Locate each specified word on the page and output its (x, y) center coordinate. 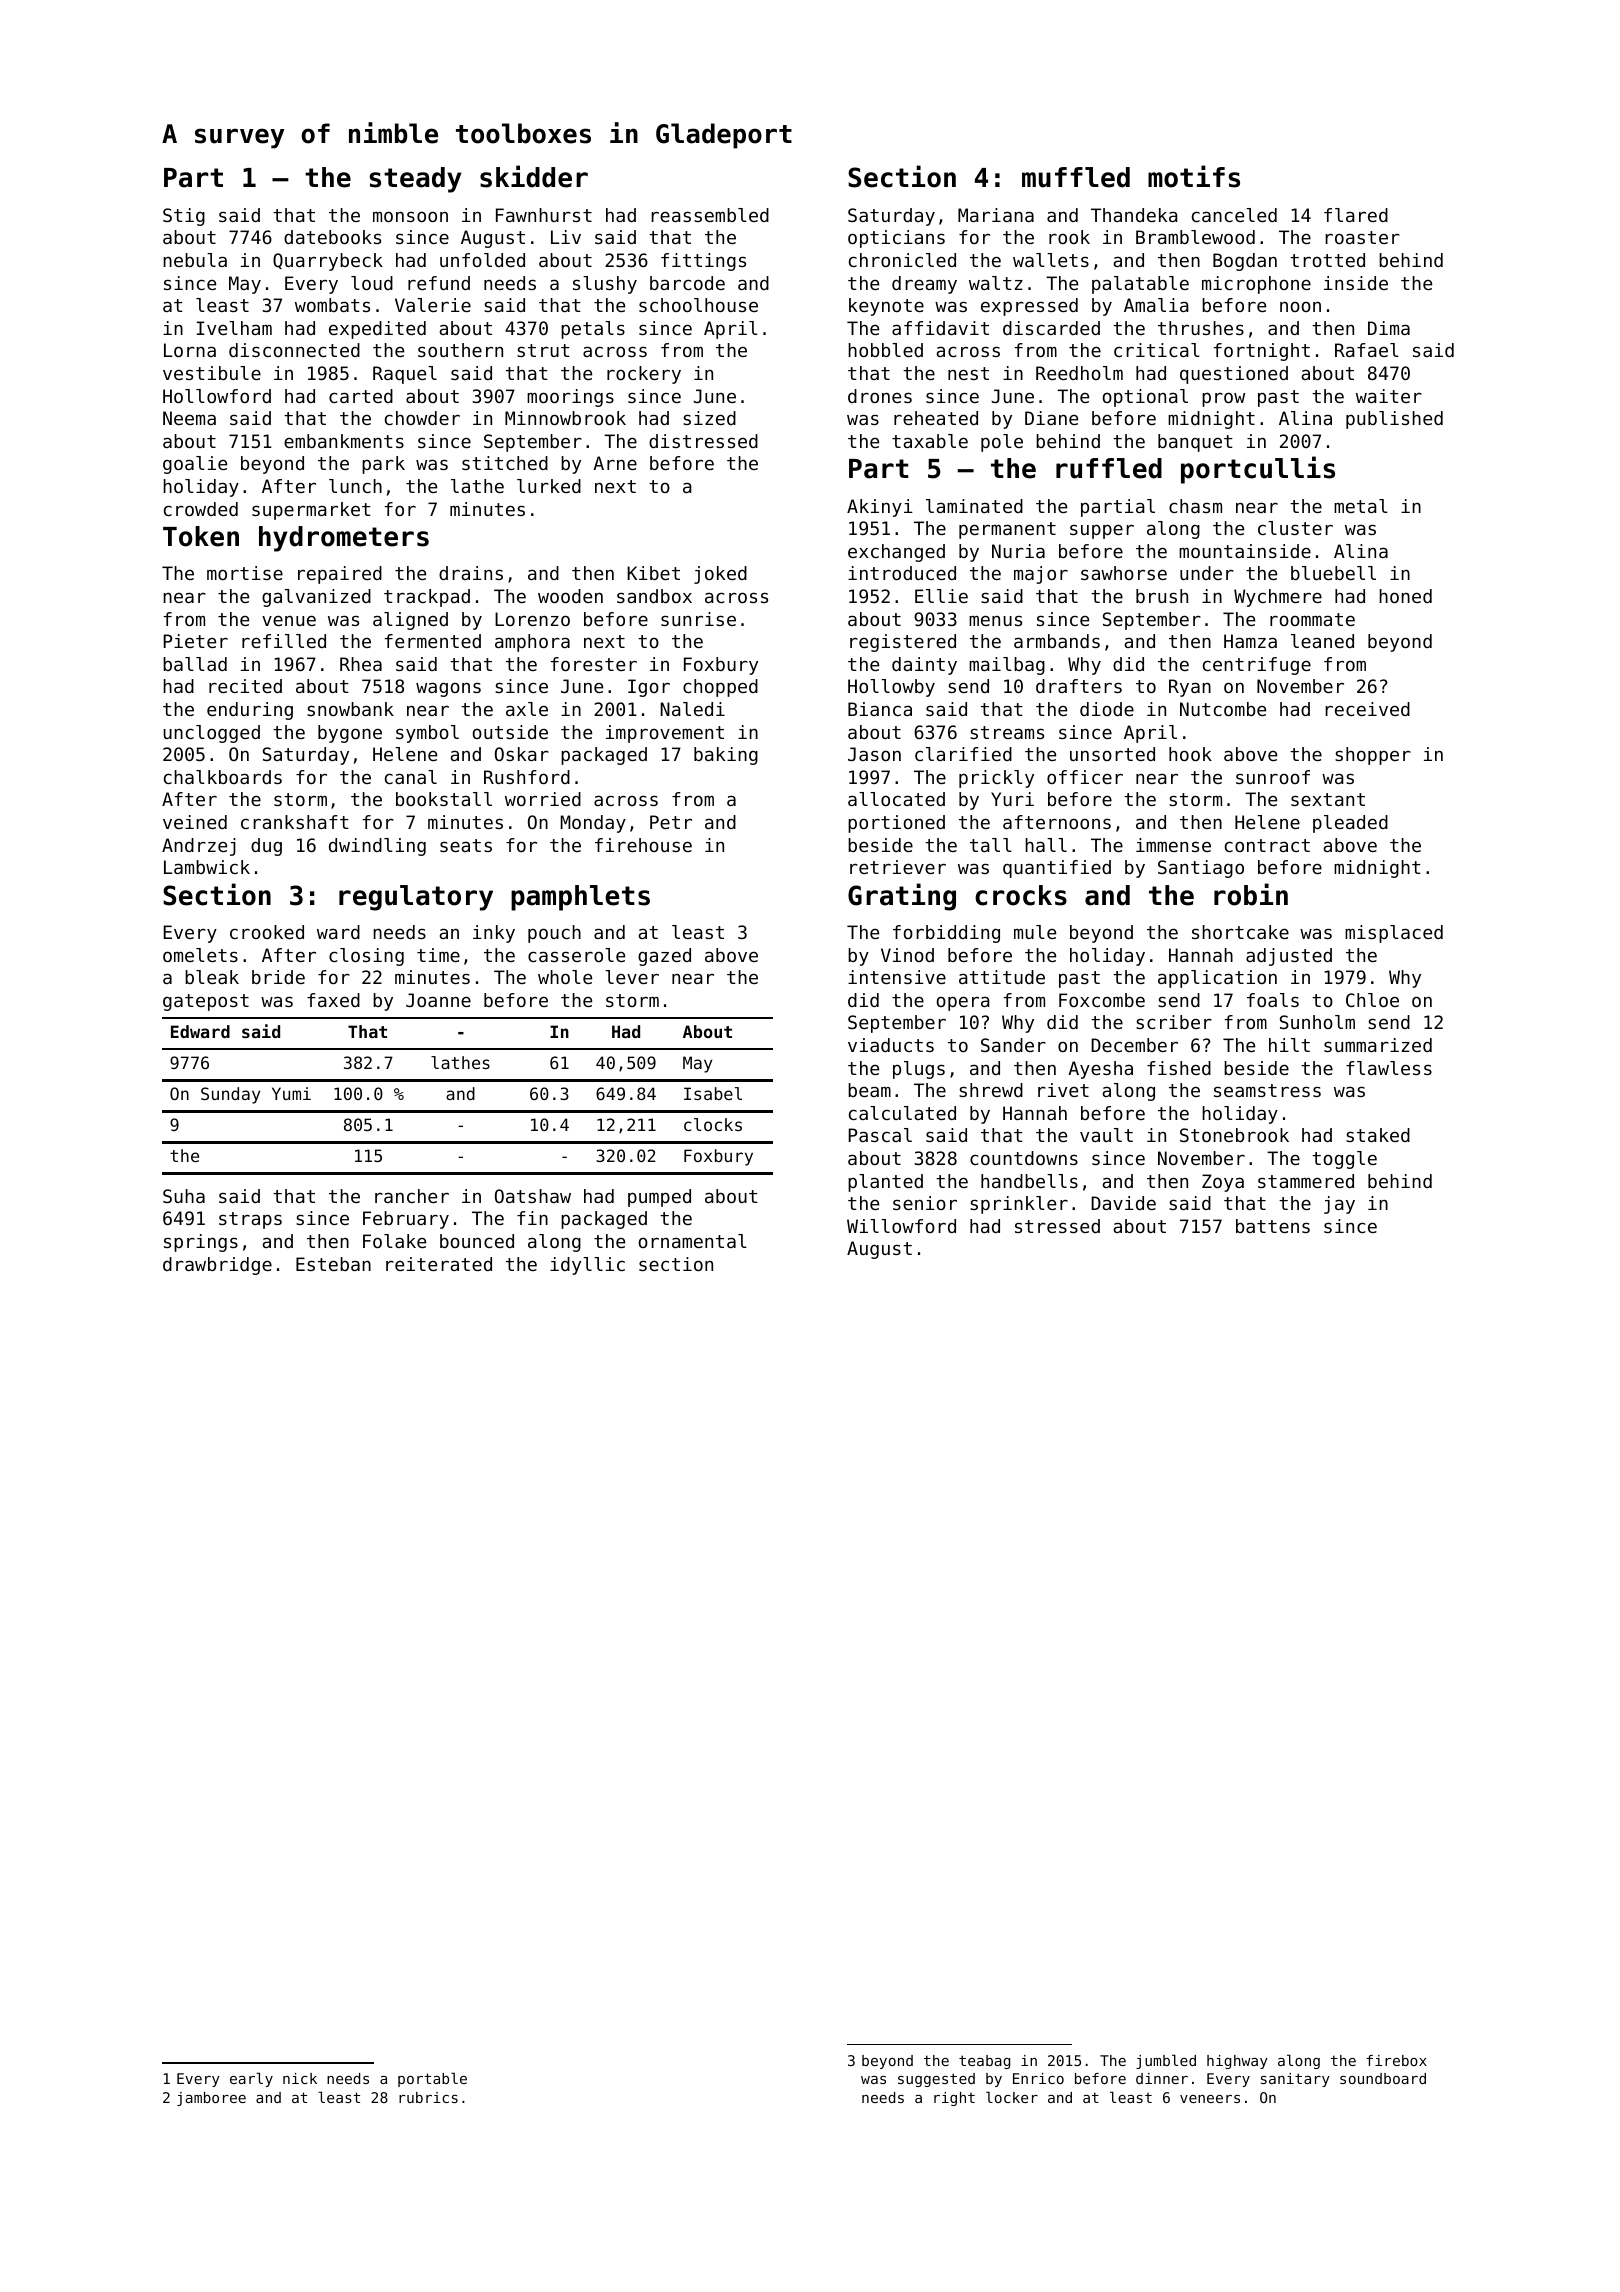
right (954, 2099)
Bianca (880, 709)
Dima (1389, 328)
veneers (1210, 2099)
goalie (195, 465)
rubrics (428, 2097)
